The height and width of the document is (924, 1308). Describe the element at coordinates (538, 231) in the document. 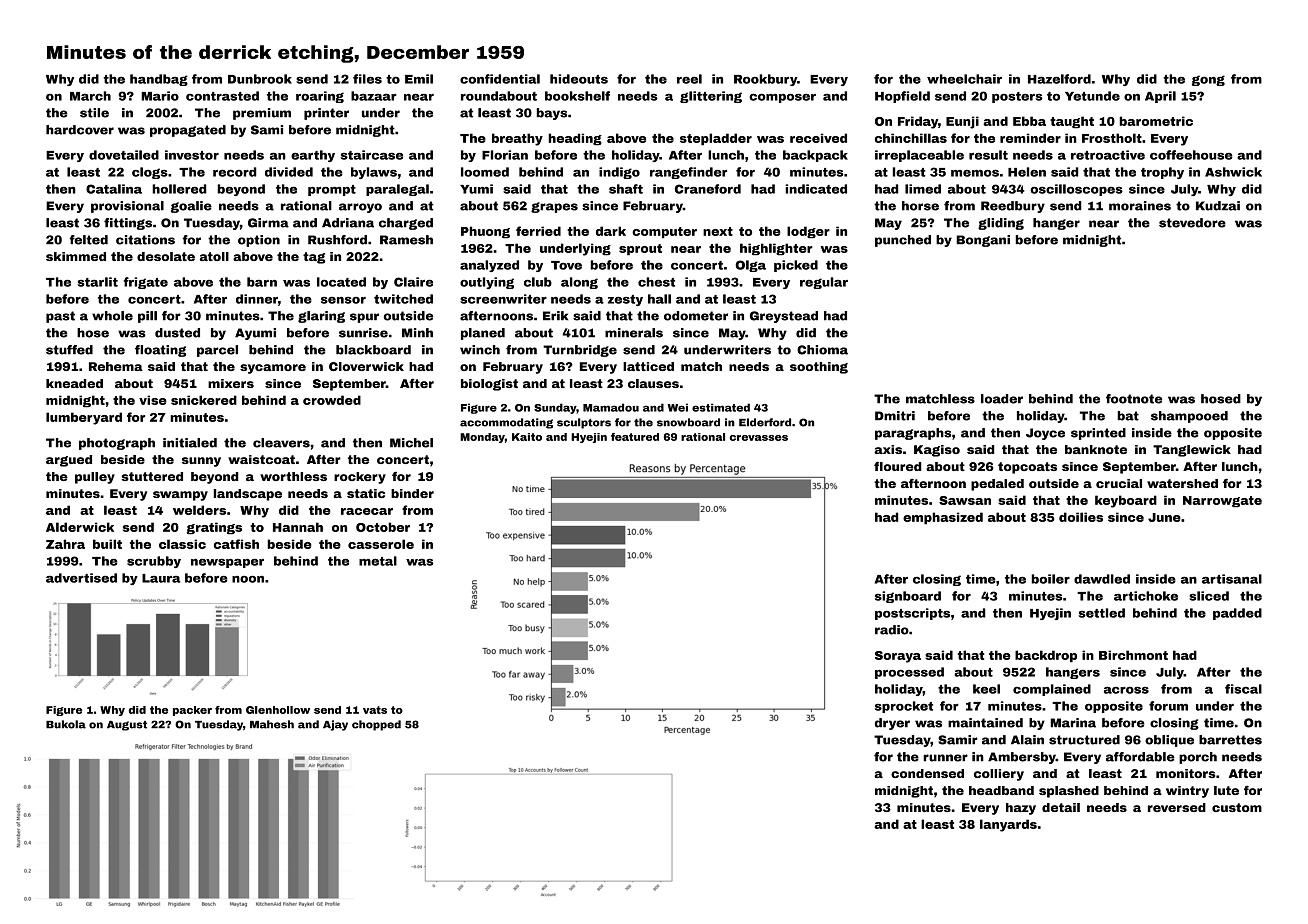

I see `ferried` at that location.
